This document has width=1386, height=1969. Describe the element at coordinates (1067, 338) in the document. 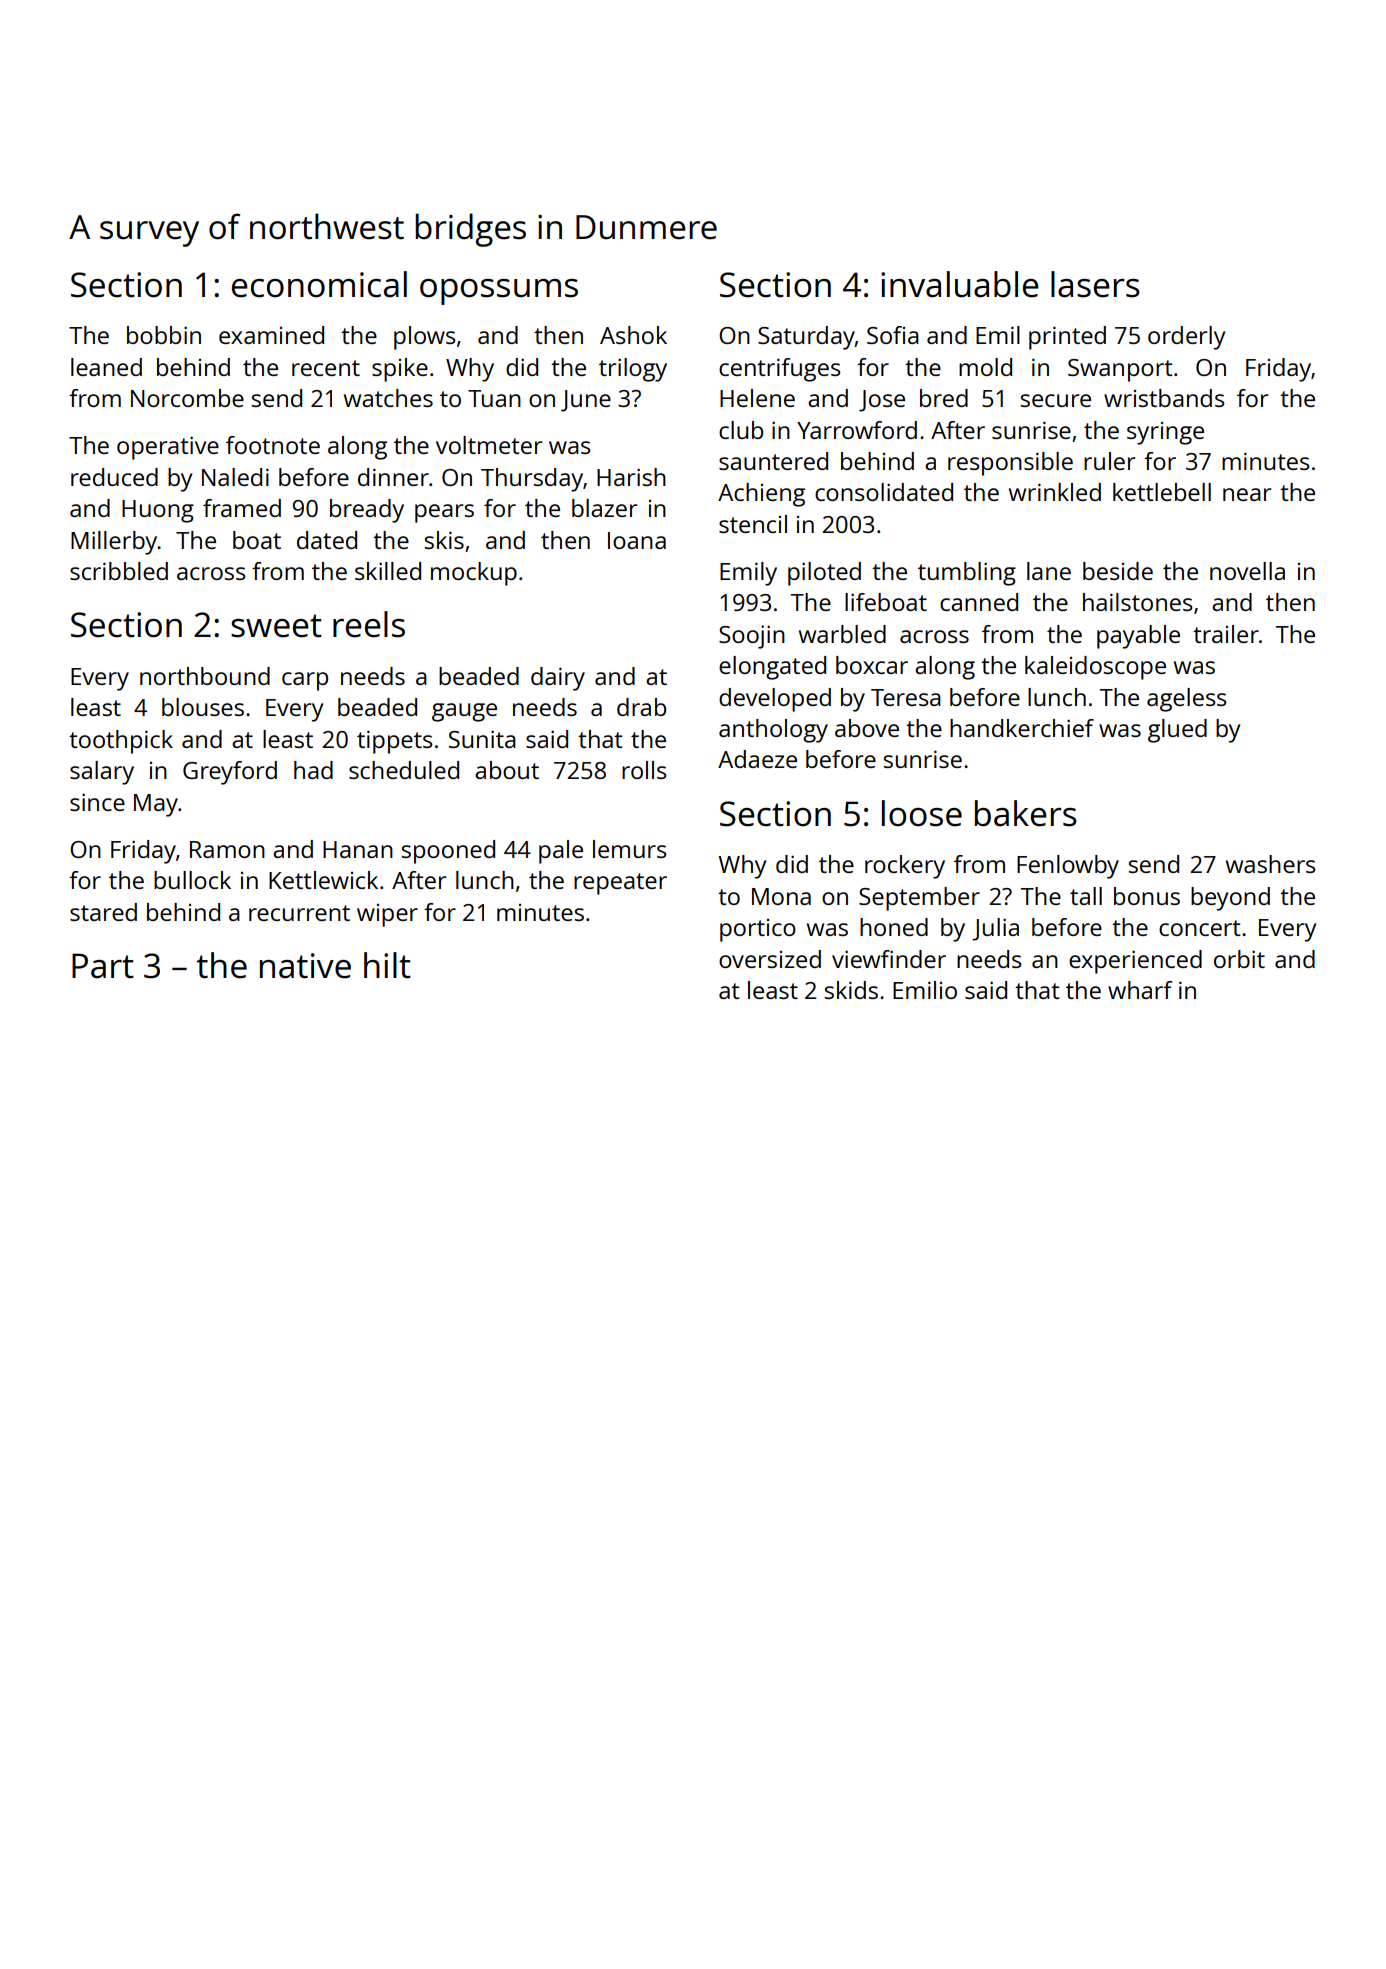

I see `printed` at that location.
